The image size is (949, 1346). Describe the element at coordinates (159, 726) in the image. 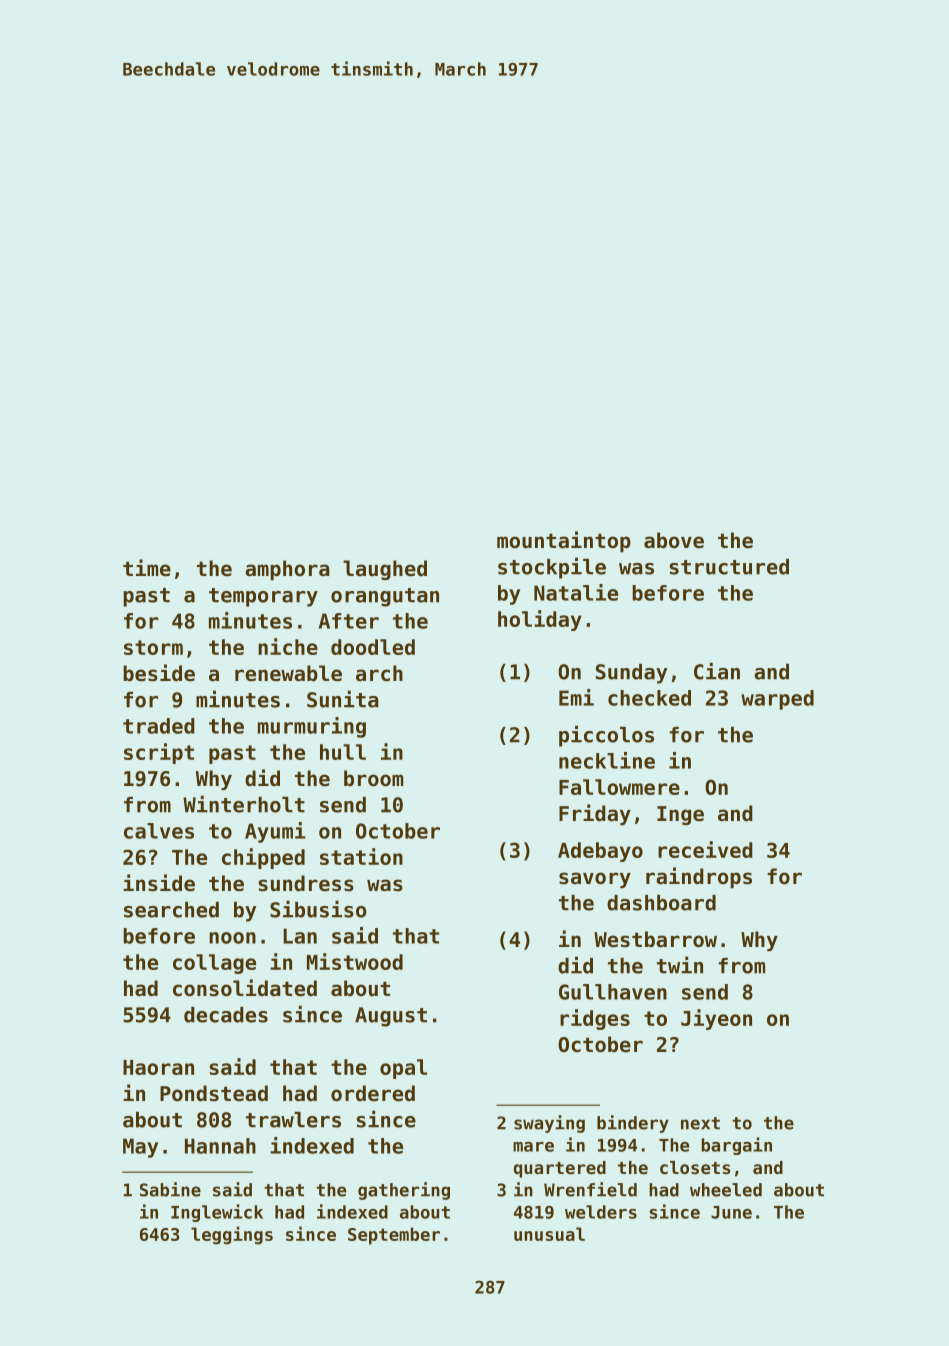

I see `traded` at that location.
